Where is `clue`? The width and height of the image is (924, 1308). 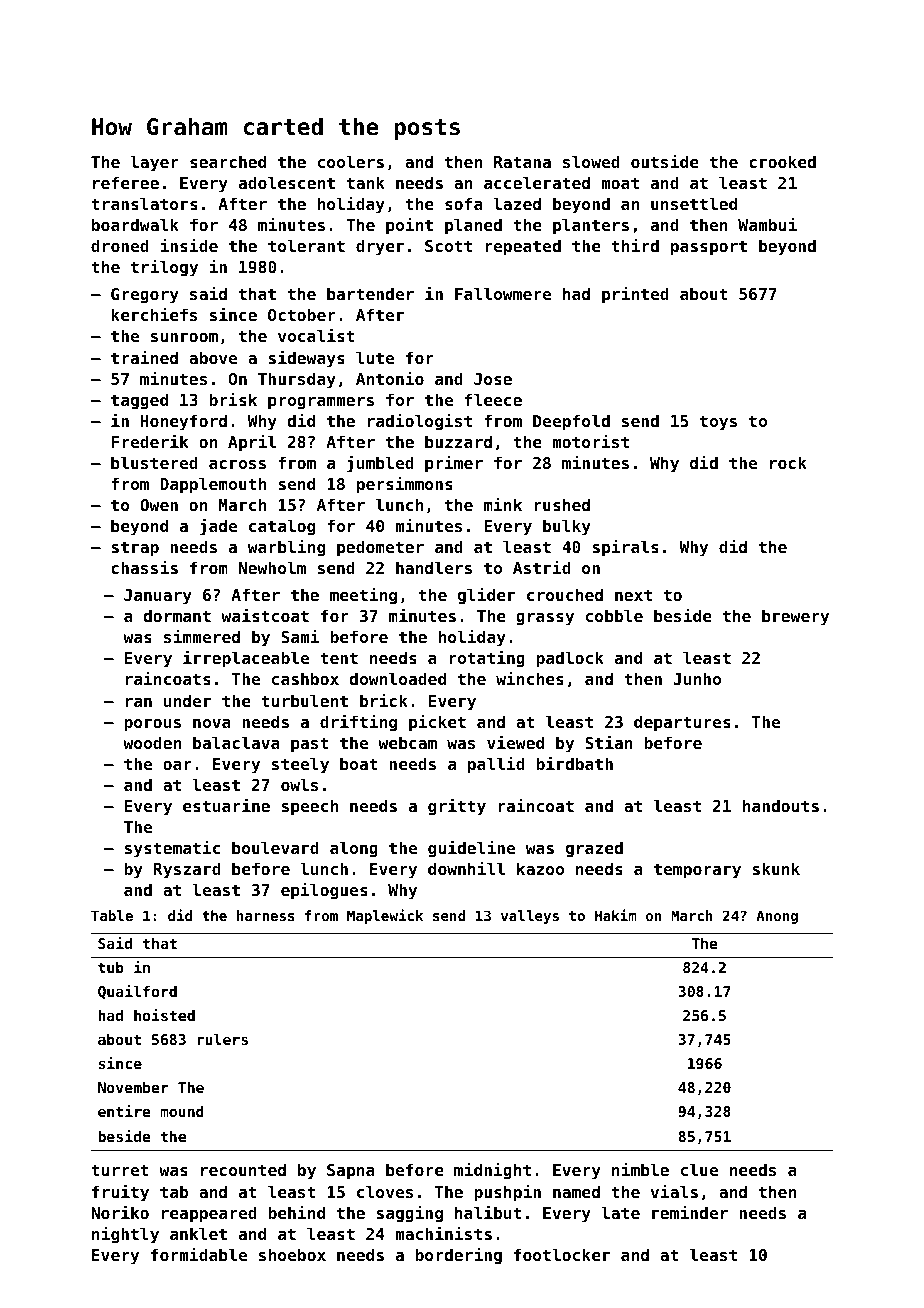 clue is located at coordinates (699, 1169).
